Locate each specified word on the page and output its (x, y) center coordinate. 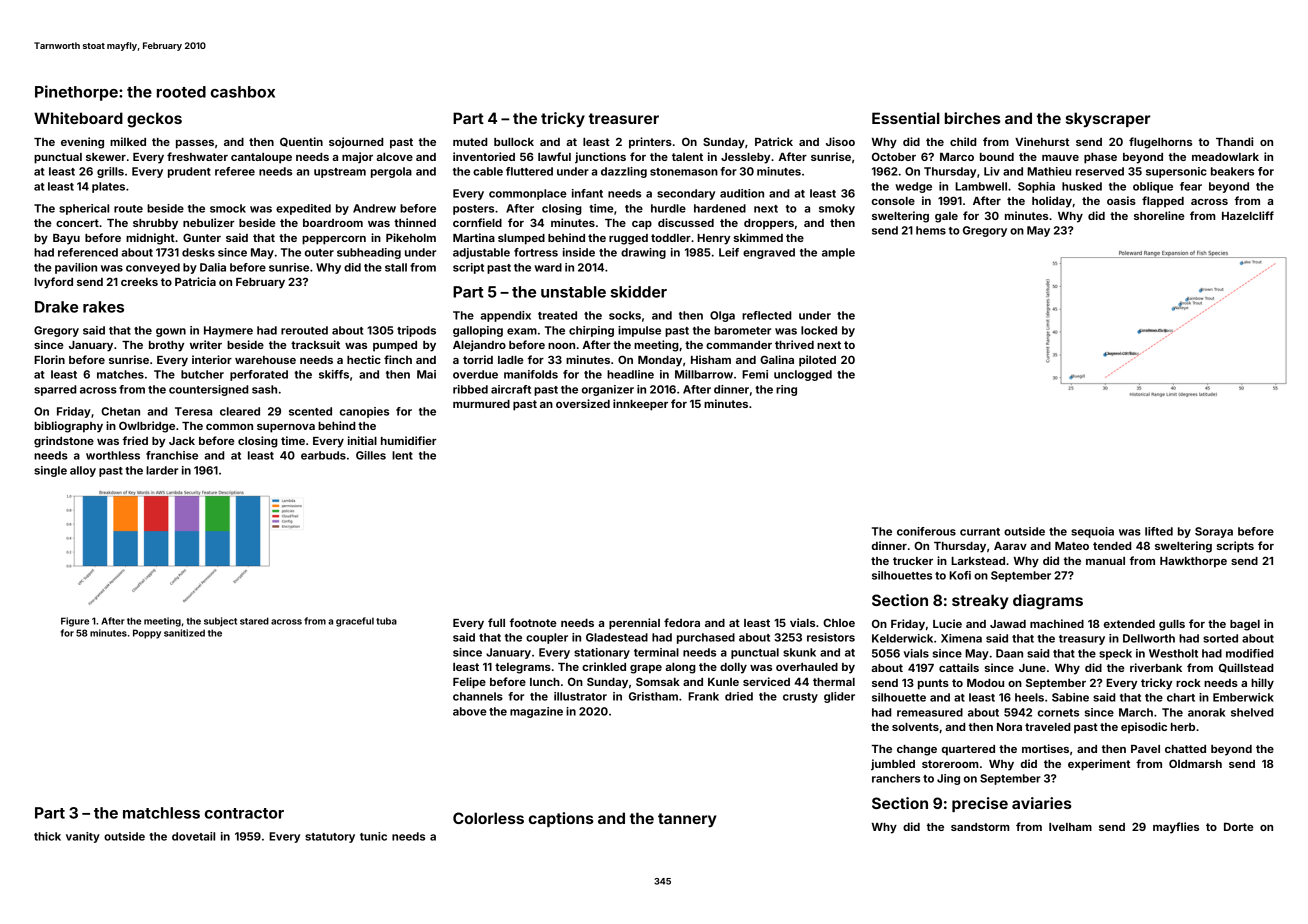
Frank (703, 696)
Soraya (1214, 532)
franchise (172, 455)
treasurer (624, 118)
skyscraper (1108, 119)
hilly (1262, 684)
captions (561, 819)
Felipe (469, 683)
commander (739, 345)
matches (120, 374)
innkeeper (640, 405)
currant (980, 532)
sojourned (356, 142)
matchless (161, 813)
